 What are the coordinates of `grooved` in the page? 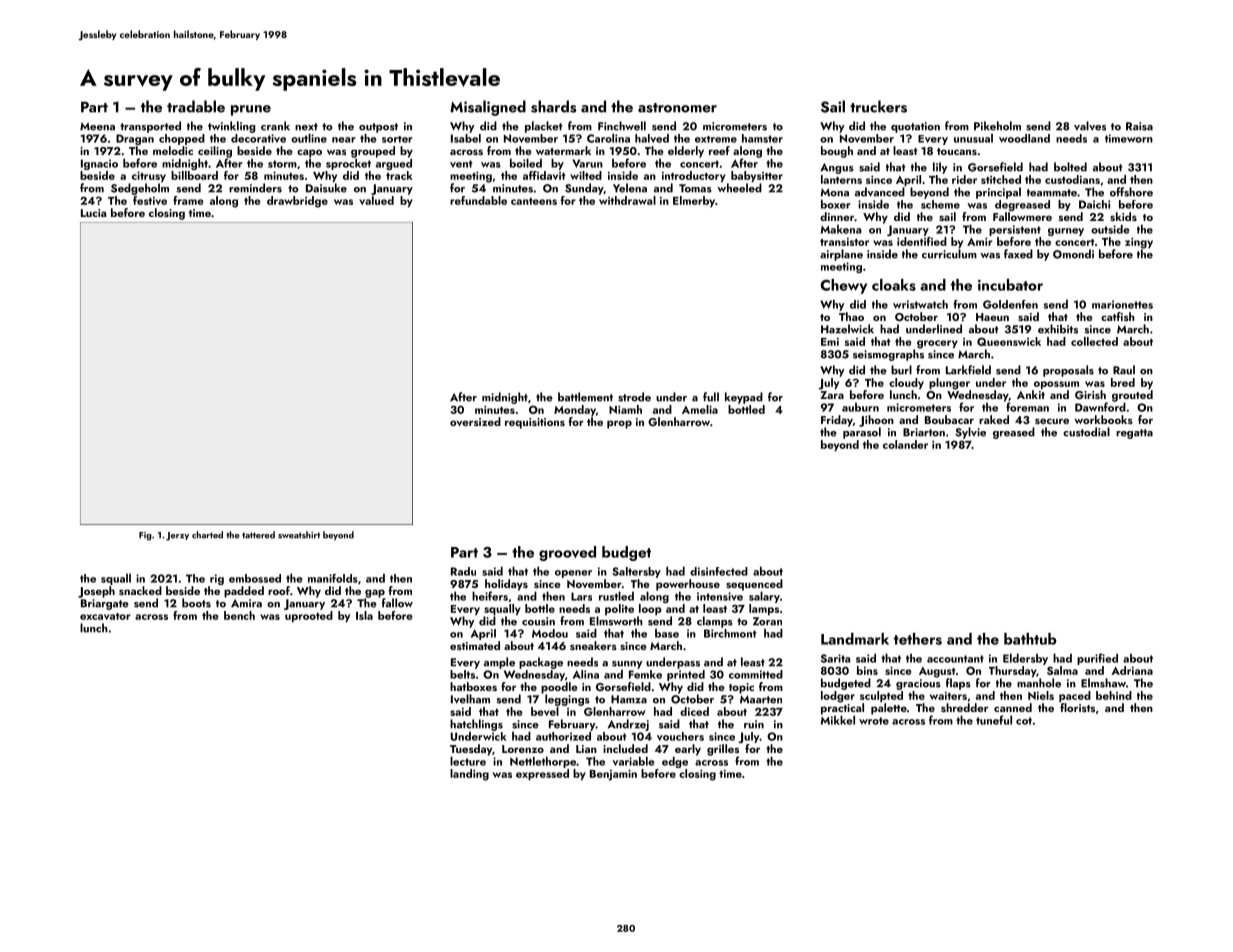 It's located at (567, 553).
